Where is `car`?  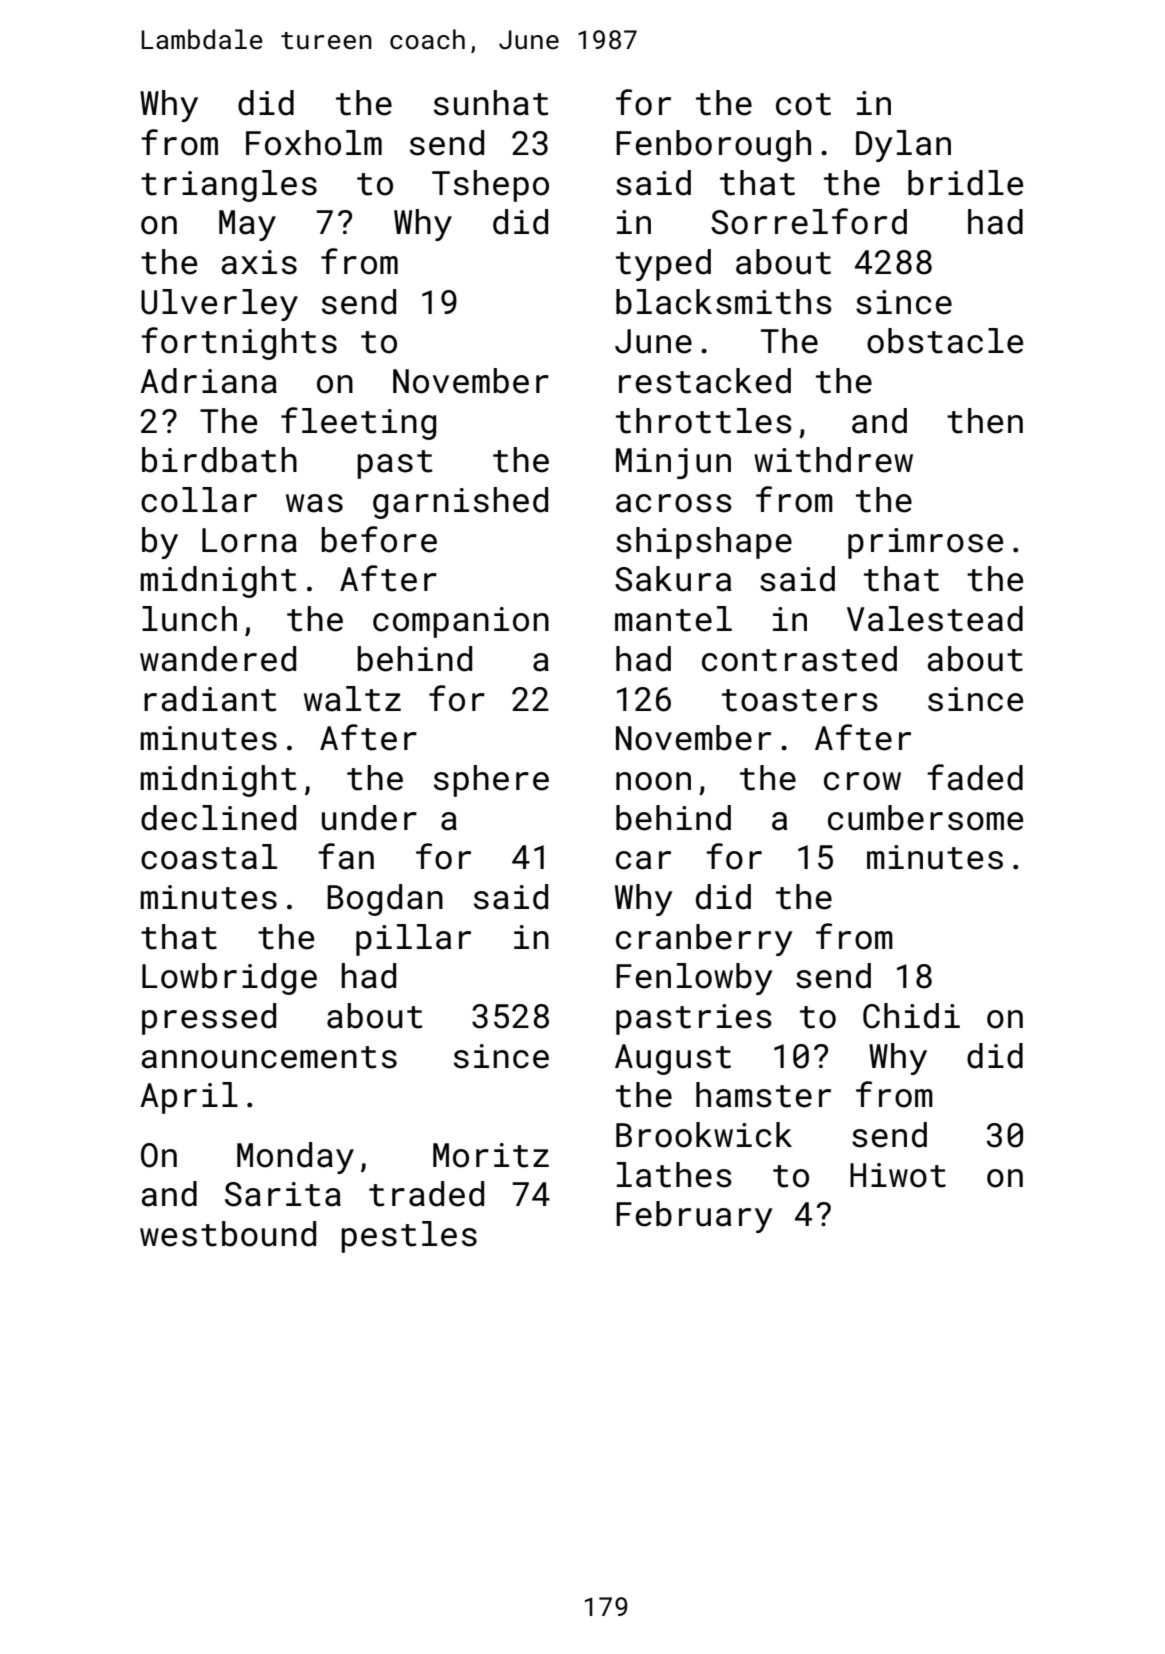
car is located at coordinates (643, 860).
